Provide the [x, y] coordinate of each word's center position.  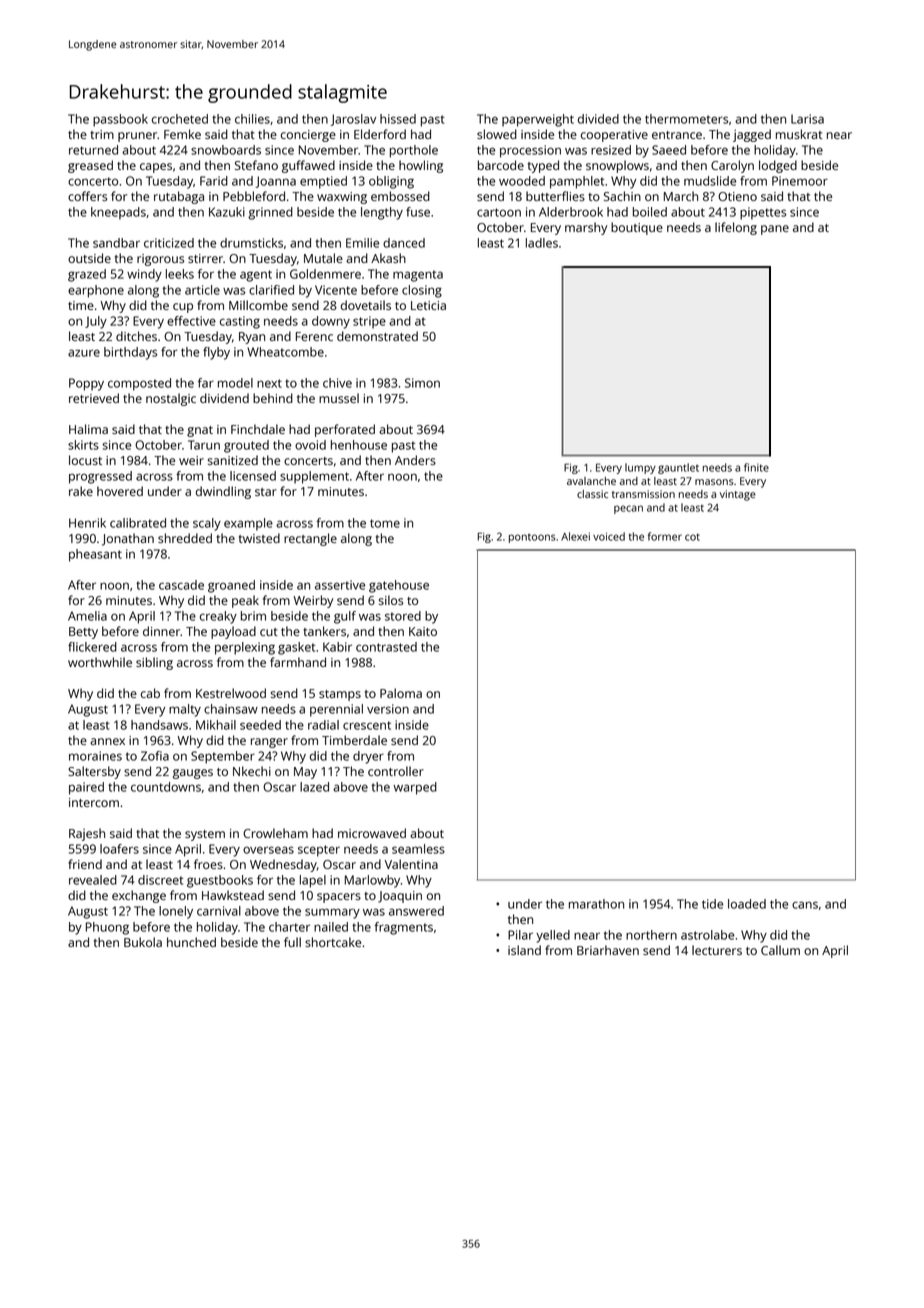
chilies [252, 119]
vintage [738, 495]
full [292, 942]
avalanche [591, 481]
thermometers [686, 119]
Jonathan [128, 539]
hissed [398, 119]
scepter [319, 851]
